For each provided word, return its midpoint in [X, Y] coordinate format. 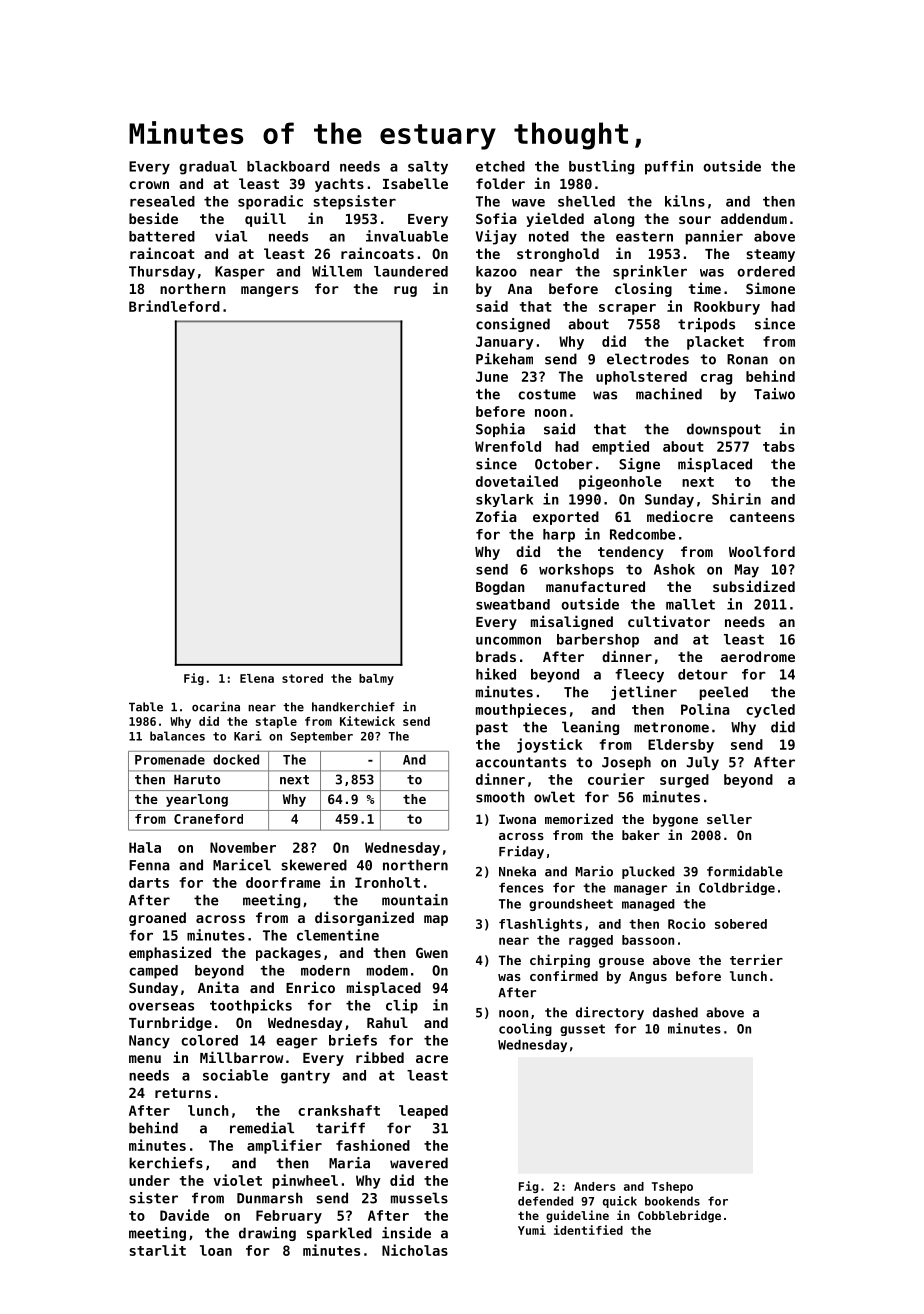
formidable [745, 871]
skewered [314, 865]
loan [216, 1250]
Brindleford [174, 306]
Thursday [162, 273]
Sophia [500, 430]
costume [547, 394]
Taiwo [774, 394]
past [492, 728]
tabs [779, 446]
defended [545, 1201]
